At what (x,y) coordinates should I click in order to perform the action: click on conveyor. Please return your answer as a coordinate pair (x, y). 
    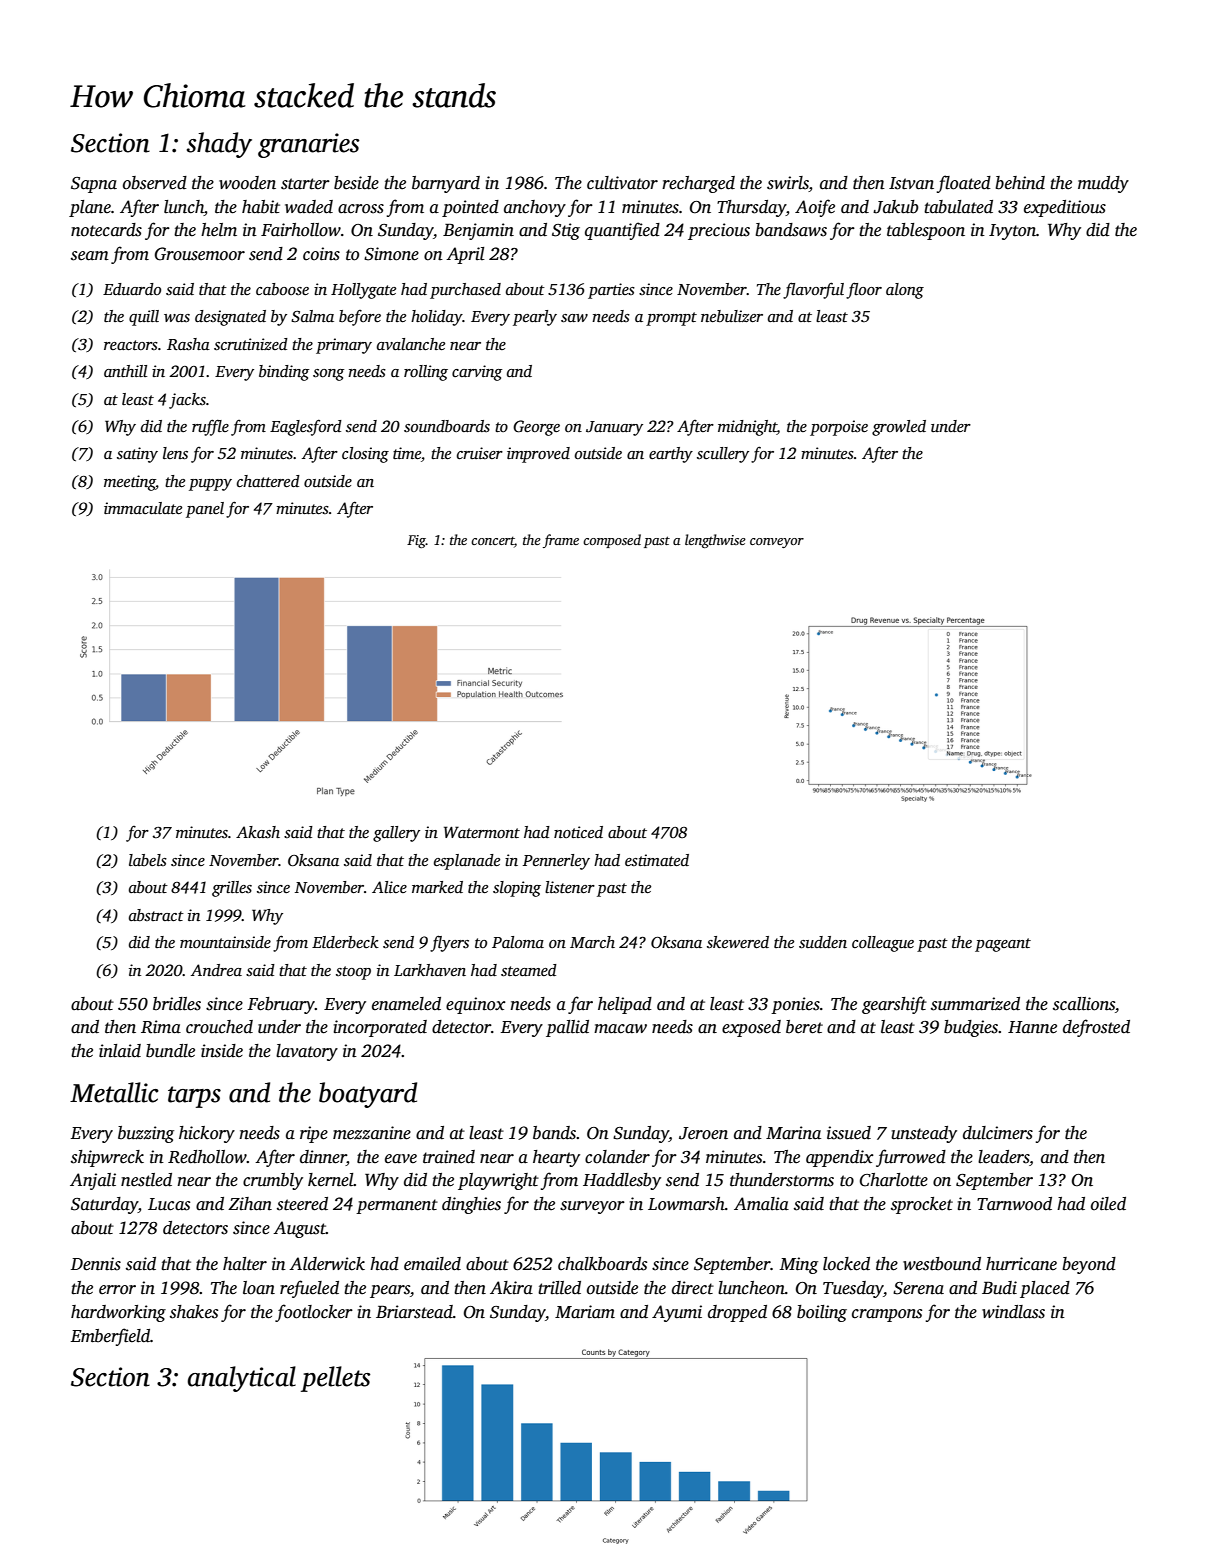
    Looking at the image, I should click on (777, 543).
